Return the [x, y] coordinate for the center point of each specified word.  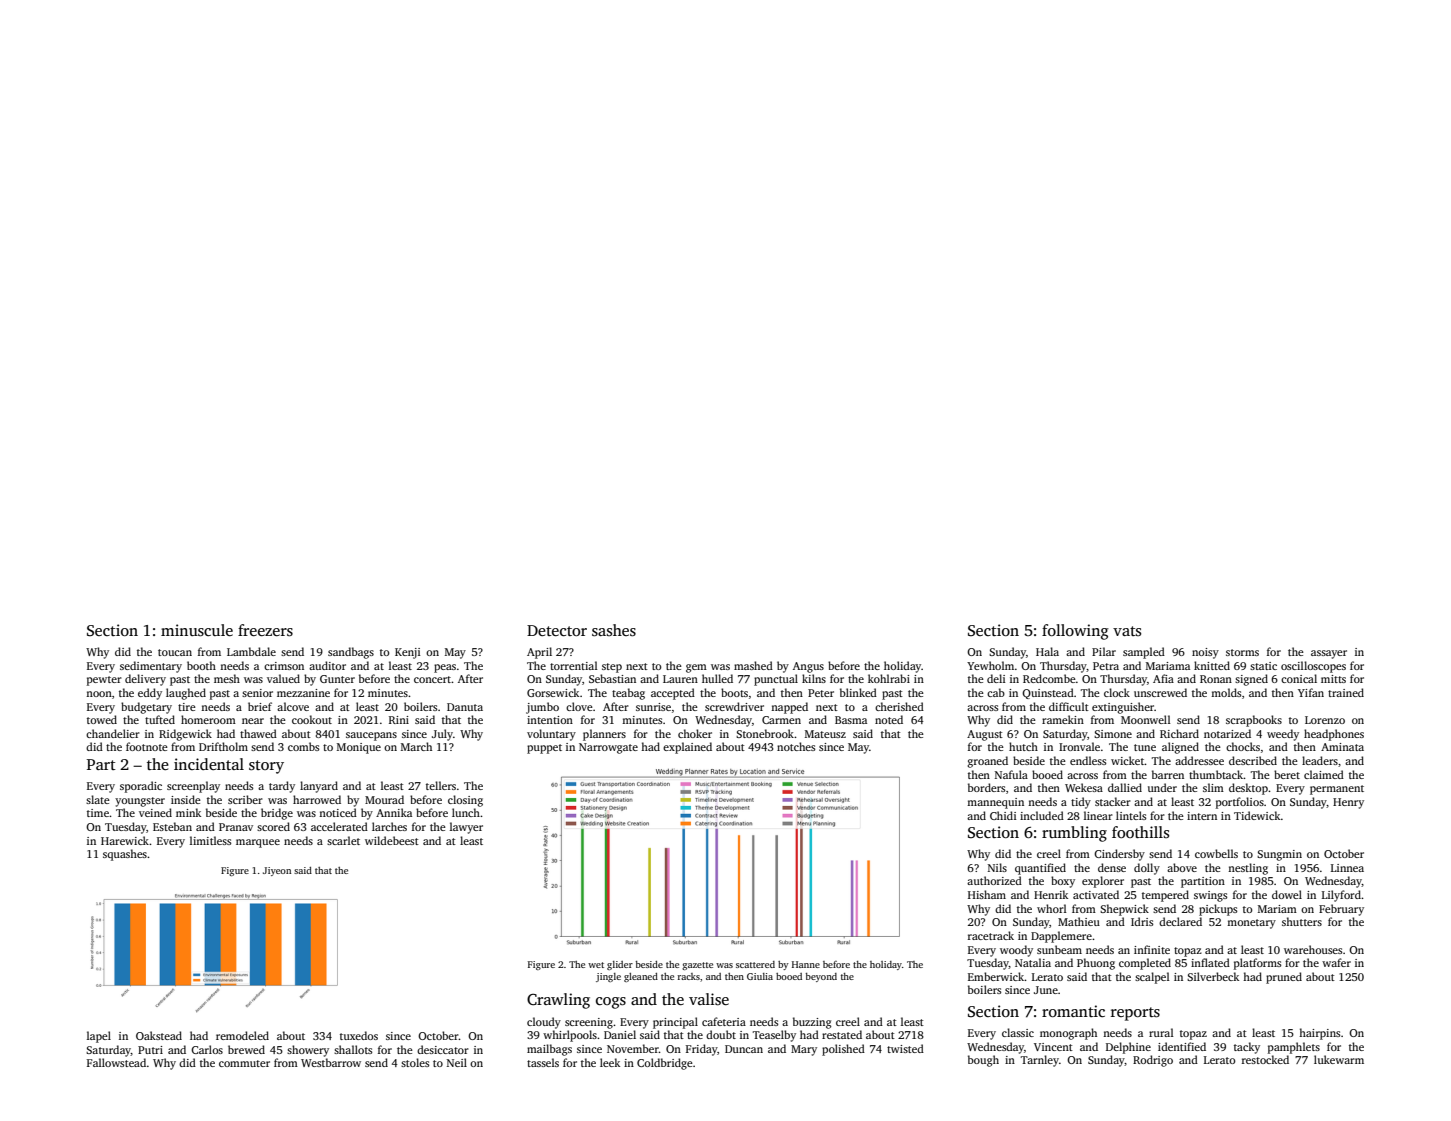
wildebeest [392, 840]
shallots [353, 1049]
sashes [614, 630]
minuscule [197, 630]
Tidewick [1257, 815]
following [1075, 632]
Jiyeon [277, 871]
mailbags [549, 1050]
